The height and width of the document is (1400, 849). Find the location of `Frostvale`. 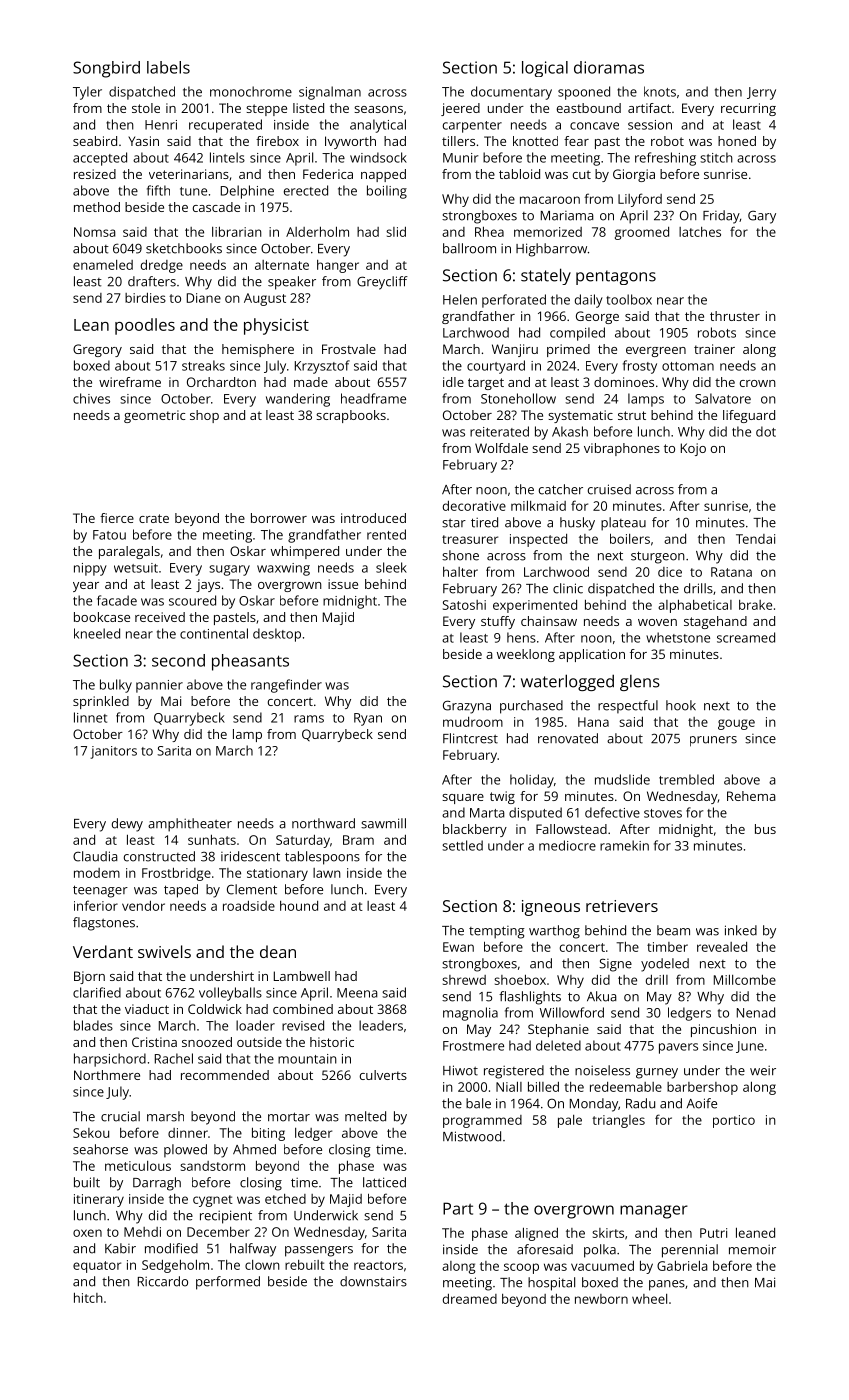

Frostvale is located at coordinates (349, 349).
